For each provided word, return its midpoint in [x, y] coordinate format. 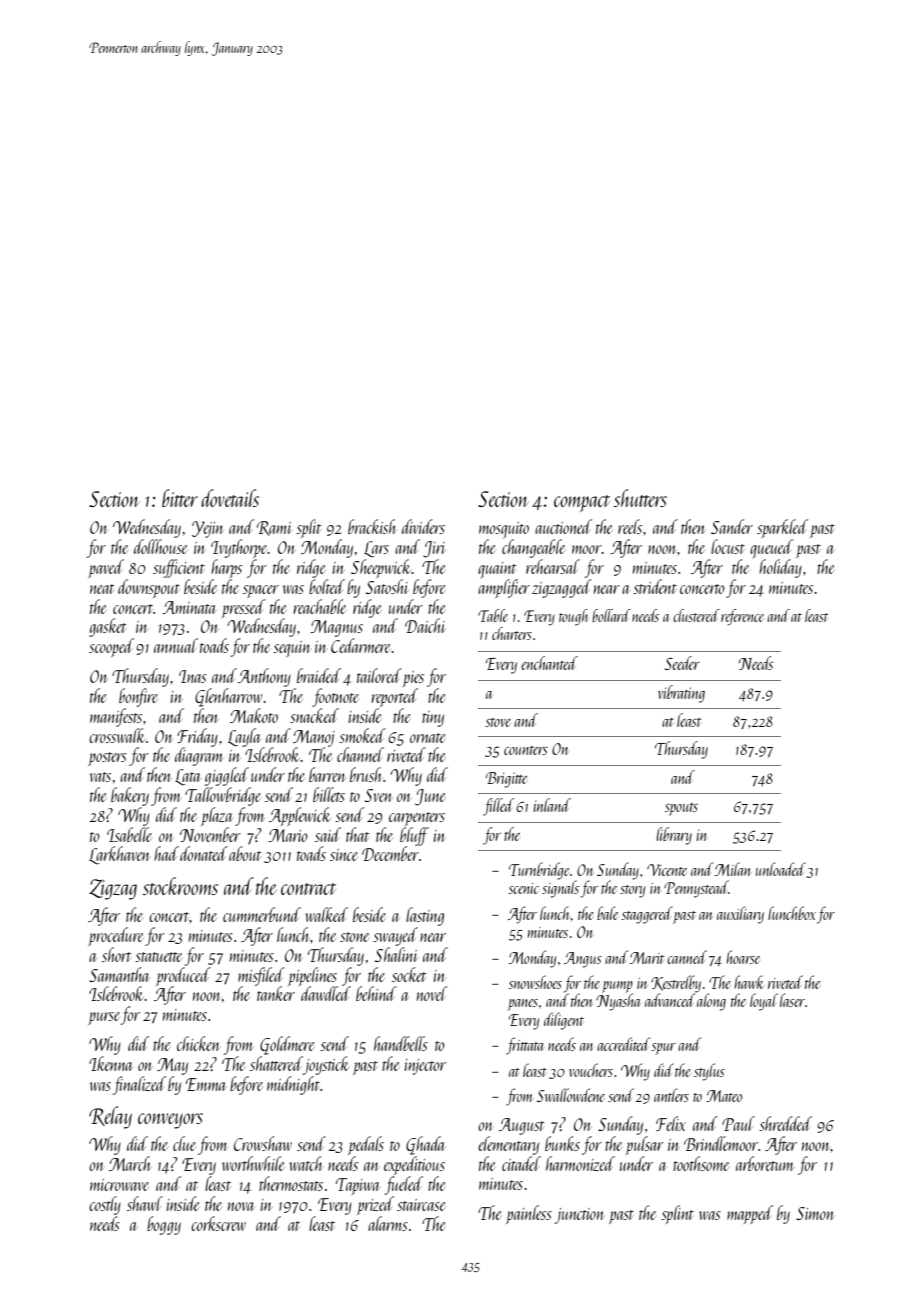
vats [100, 777]
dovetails [230, 498]
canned [687, 957]
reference [742, 617]
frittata [525, 1046]
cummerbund [262, 914]
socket [409, 974]
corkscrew [218, 1223]
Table [493, 615]
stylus [709, 1072]
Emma [206, 1084]
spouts [681, 809]
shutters [640, 498]
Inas [193, 676]
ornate [428, 738]
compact [582, 503]
